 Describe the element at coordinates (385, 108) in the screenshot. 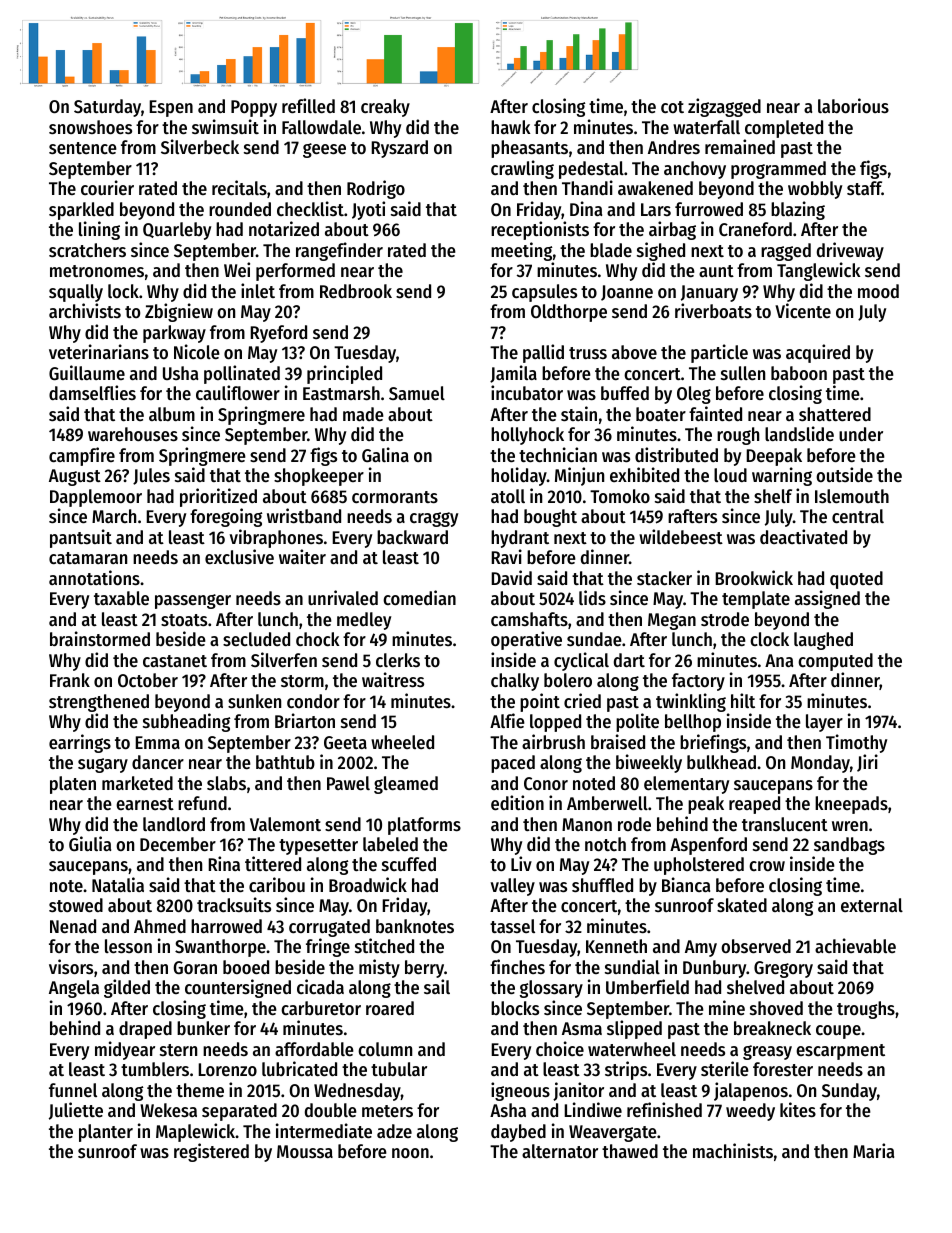

I see `creaky` at that location.
